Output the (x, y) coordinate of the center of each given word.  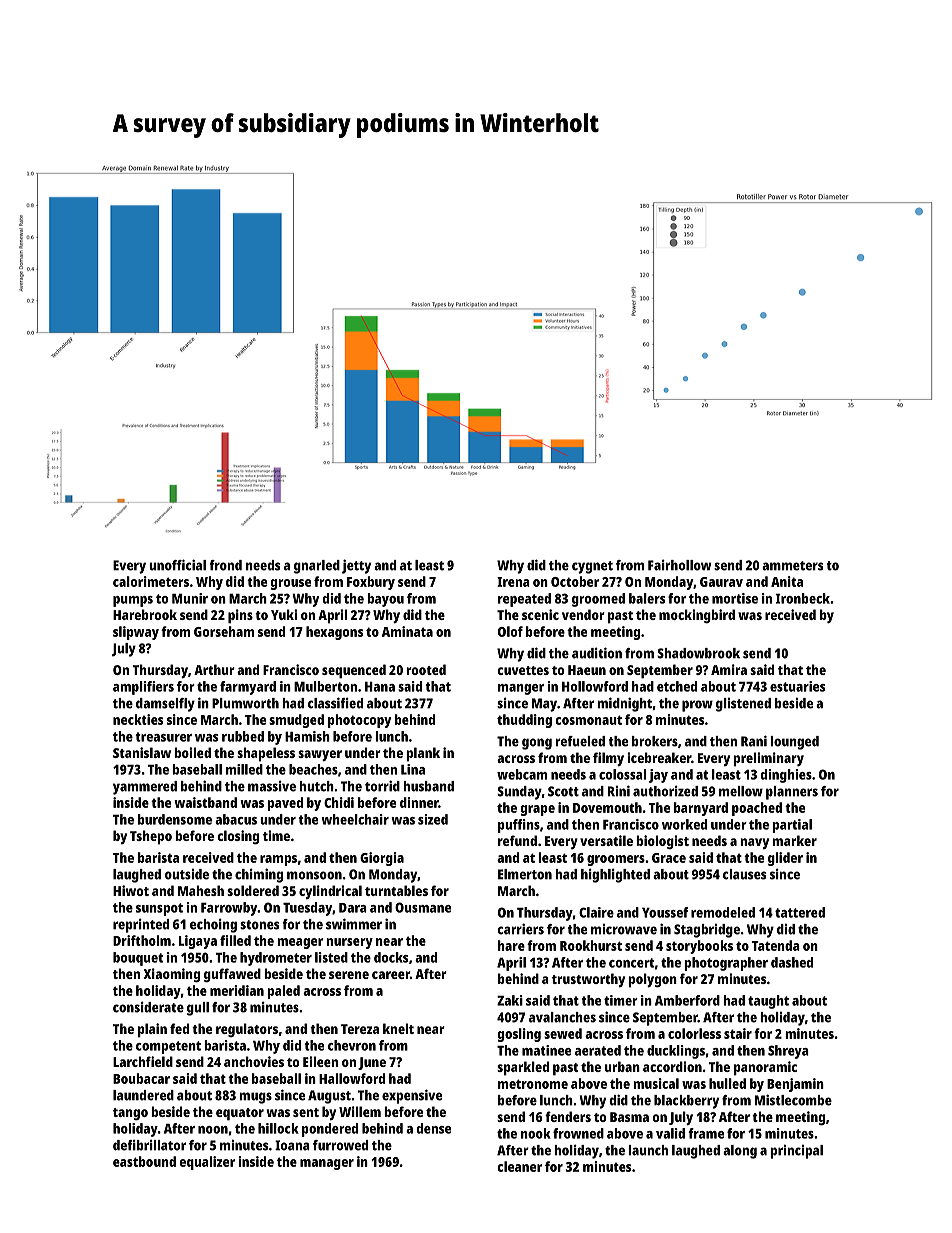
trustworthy (588, 980)
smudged (296, 721)
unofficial (177, 565)
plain (152, 1030)
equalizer (207, 1163)
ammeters (792, 566)
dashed (792, 962)
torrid (382, 786)
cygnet (592, 567)
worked (684, 824)
